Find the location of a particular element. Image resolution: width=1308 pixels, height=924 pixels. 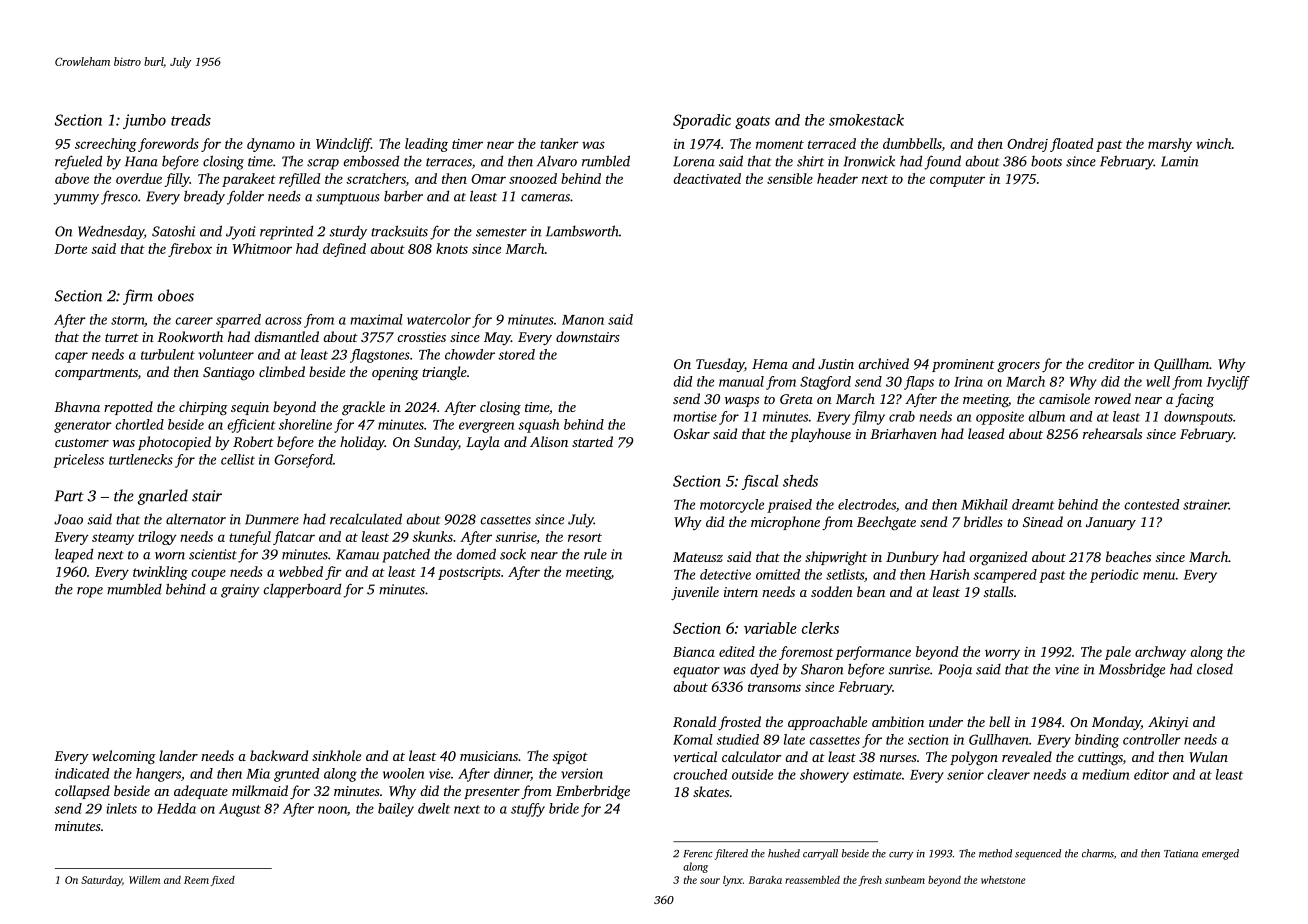

marshy is located at coordinates (1170, 145).
